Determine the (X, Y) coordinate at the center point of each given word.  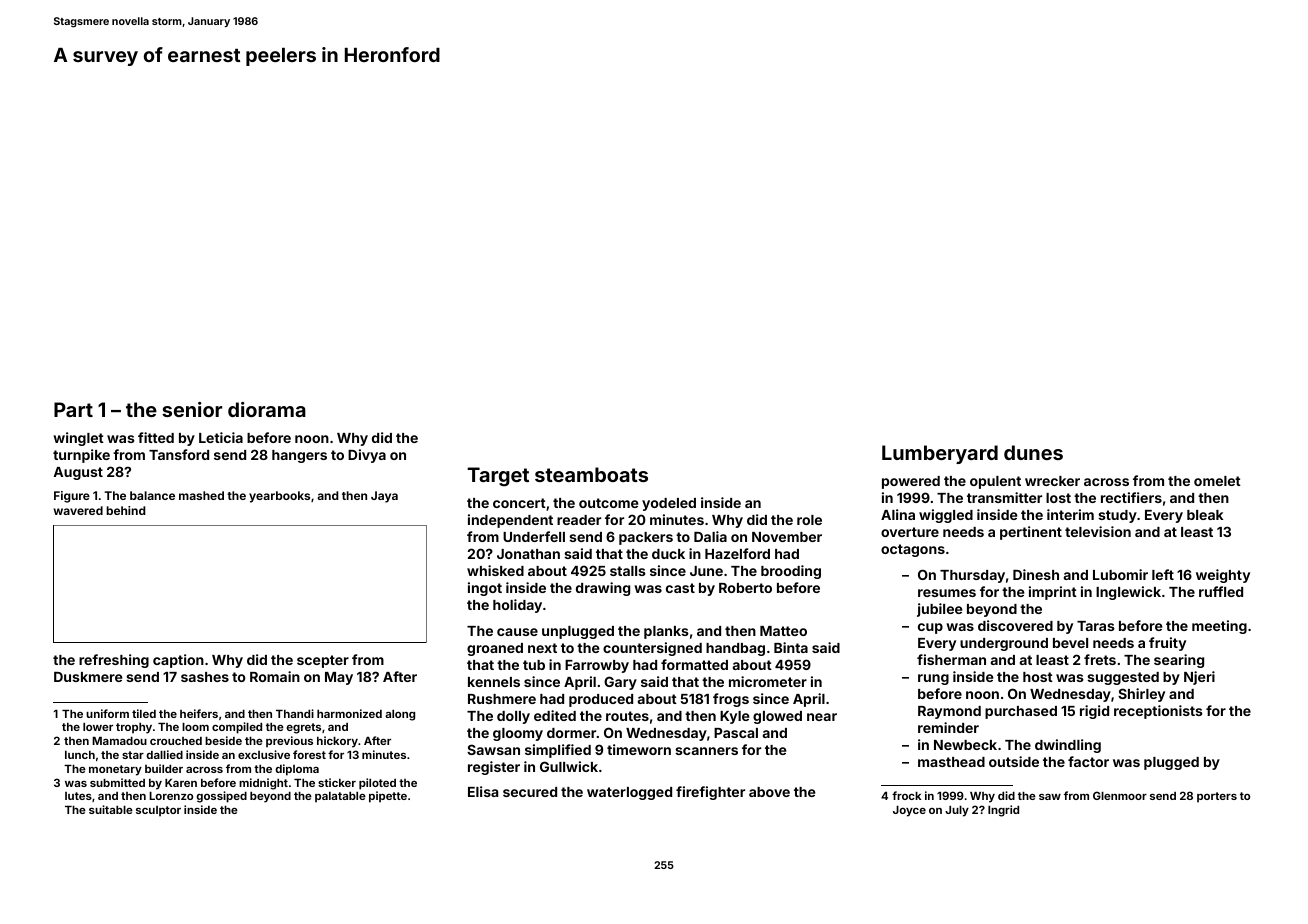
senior (192, 409)
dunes (1033, 452)
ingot (485, 589)
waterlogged (629, 793)
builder (164, 768)
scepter (323, 661)
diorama (267, 409)
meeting (1219, 627)
